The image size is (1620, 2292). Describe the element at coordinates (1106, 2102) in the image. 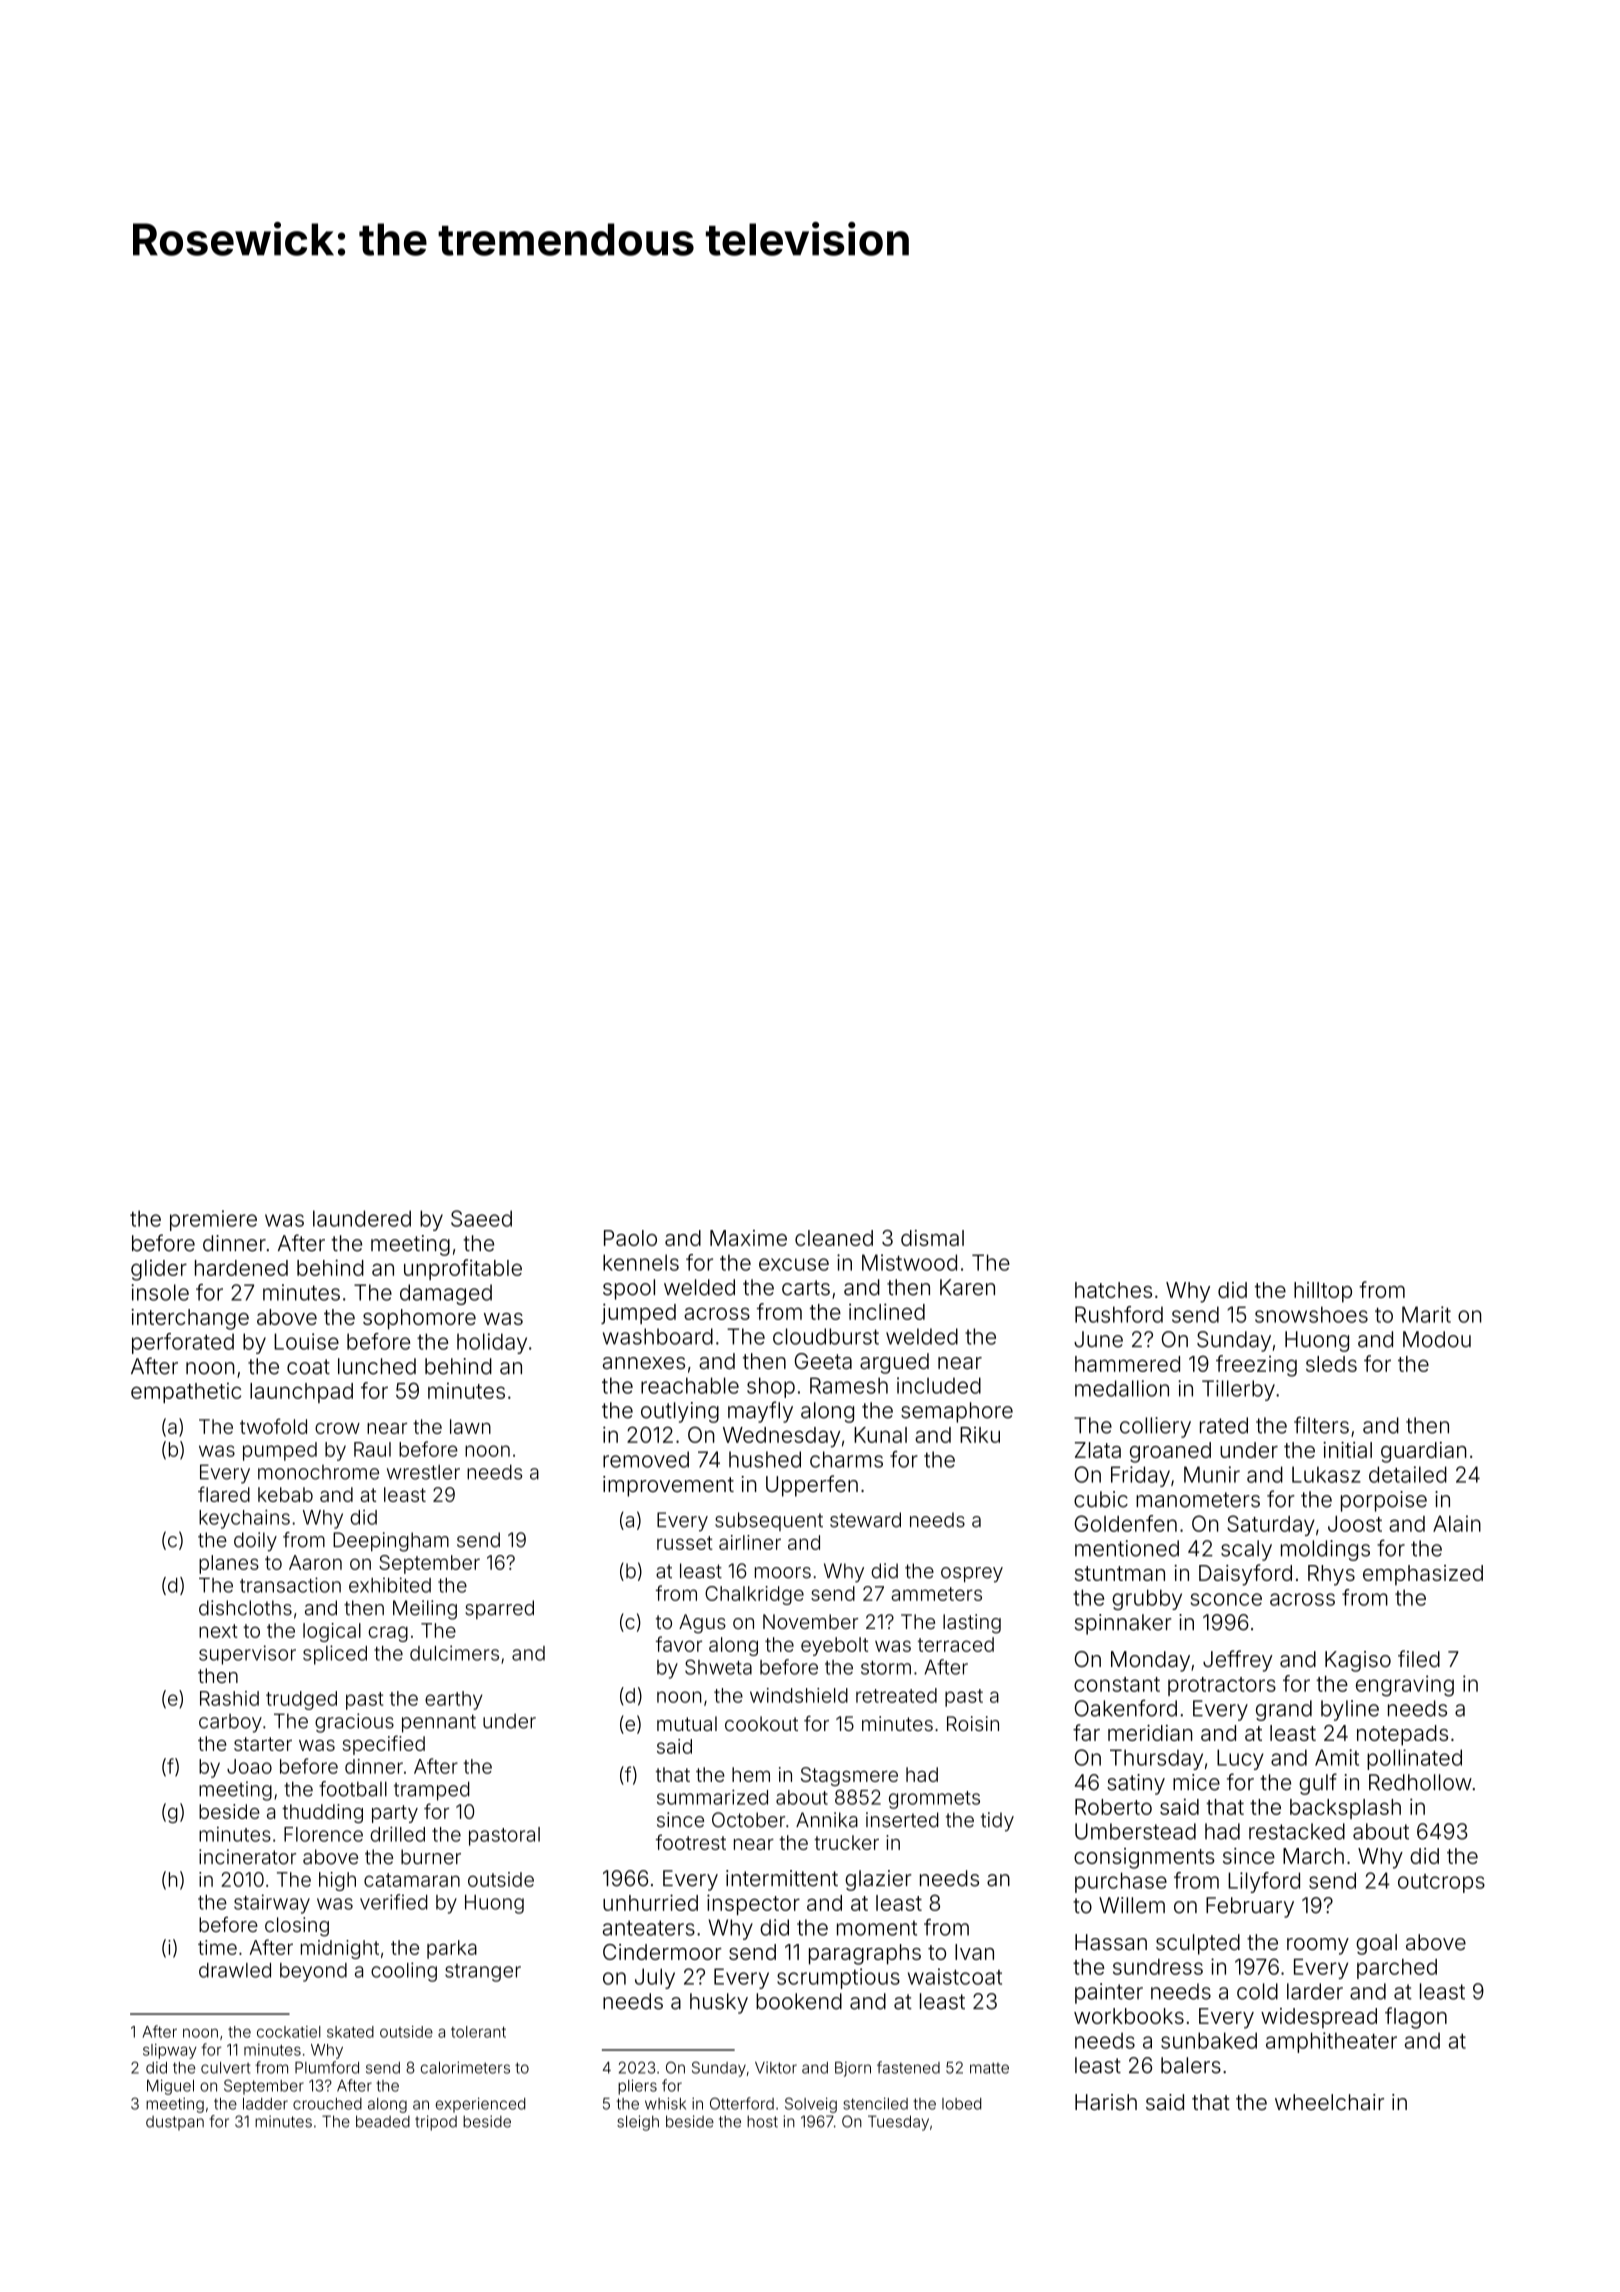

I see `Harish` at that location.
